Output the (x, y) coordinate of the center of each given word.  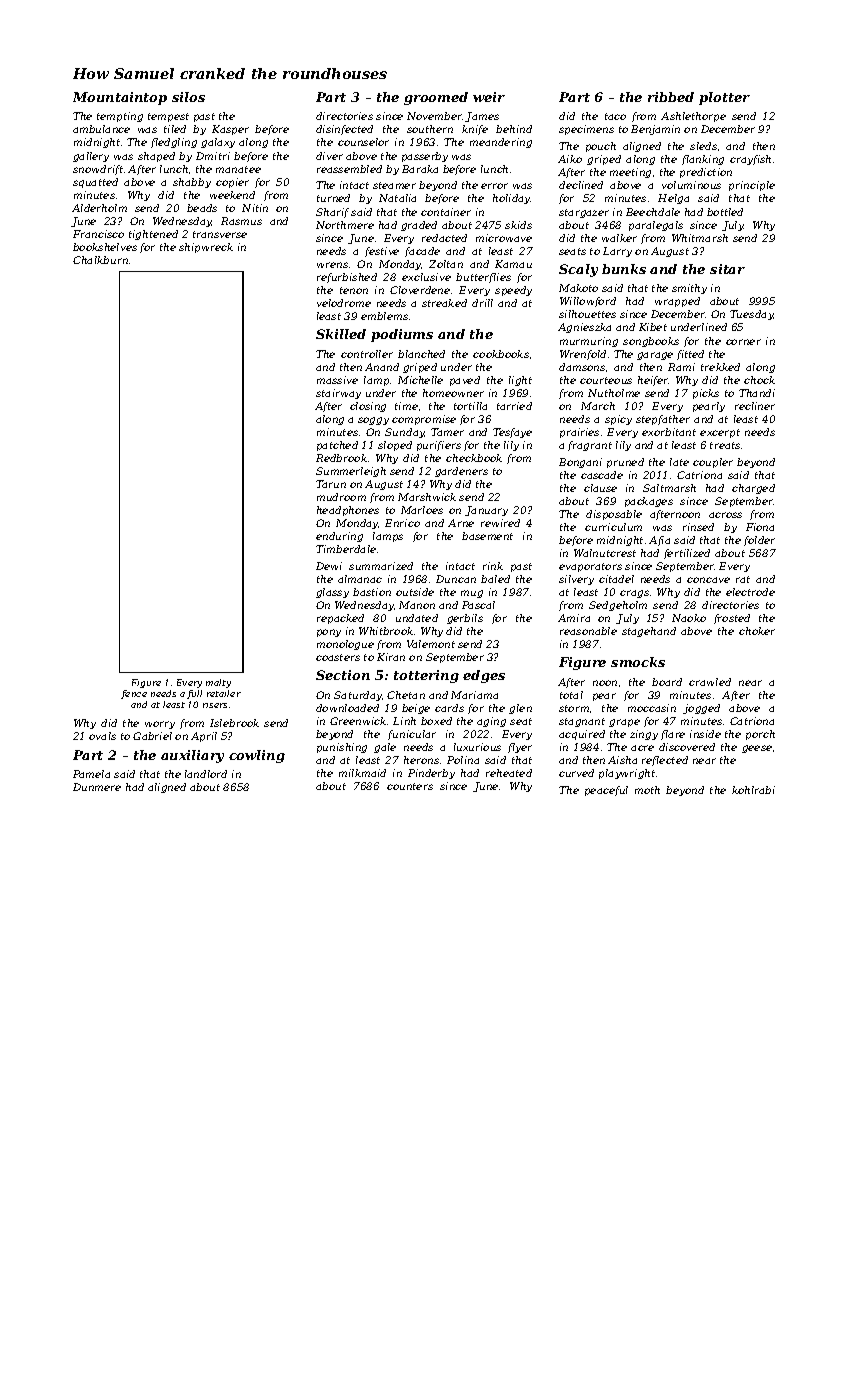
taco (615, 116)
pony (329, 633)
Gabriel (152, 736)
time (406, 406)
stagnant (582, 722)
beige (416, 709)
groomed (436, 98)
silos (188, 97)
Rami (681, 367)
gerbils (465, 619)
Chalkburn (100, 260)
